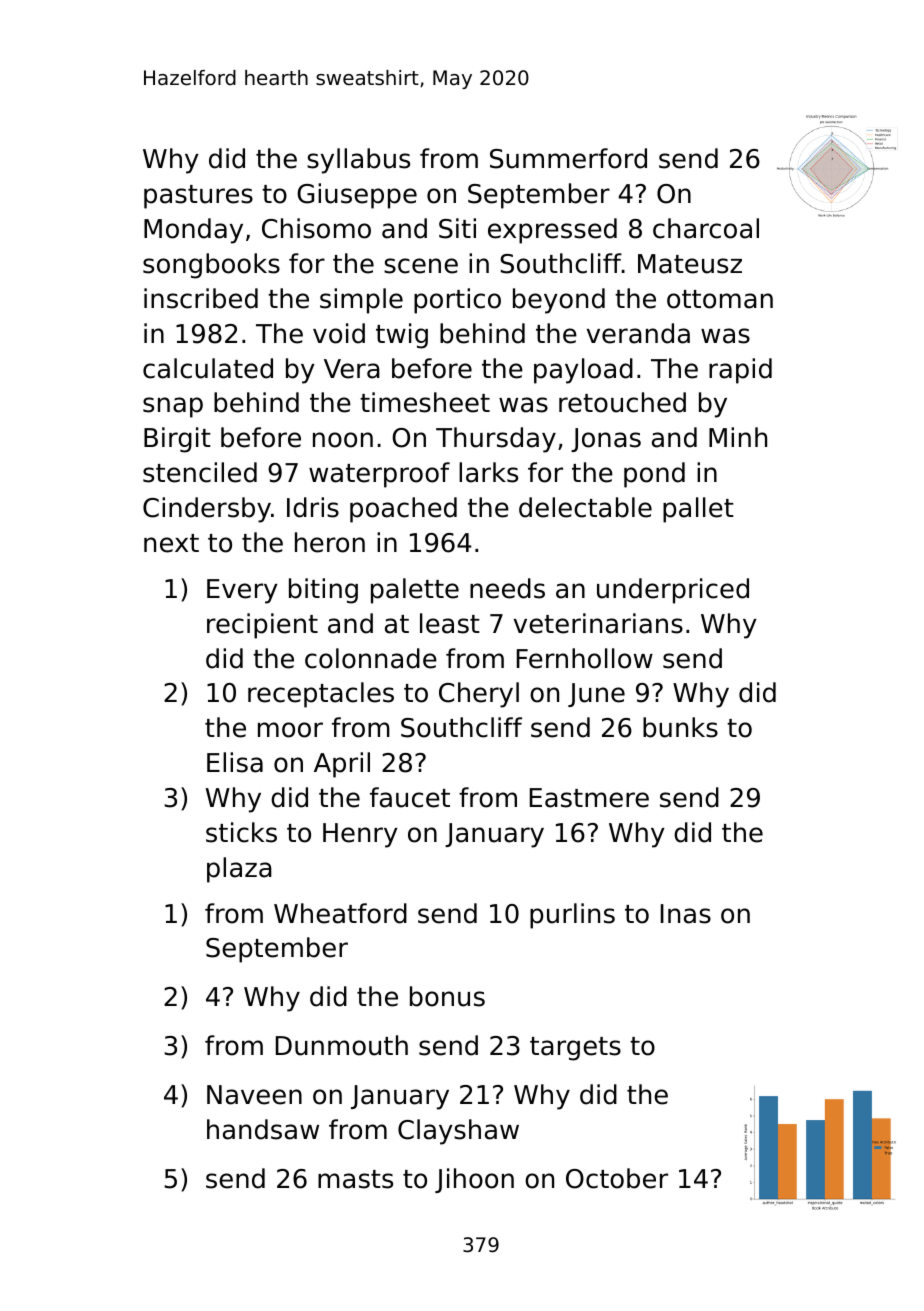  Describe the element at coordinates (241, 832) in the image. I see `sticks` at that location.
